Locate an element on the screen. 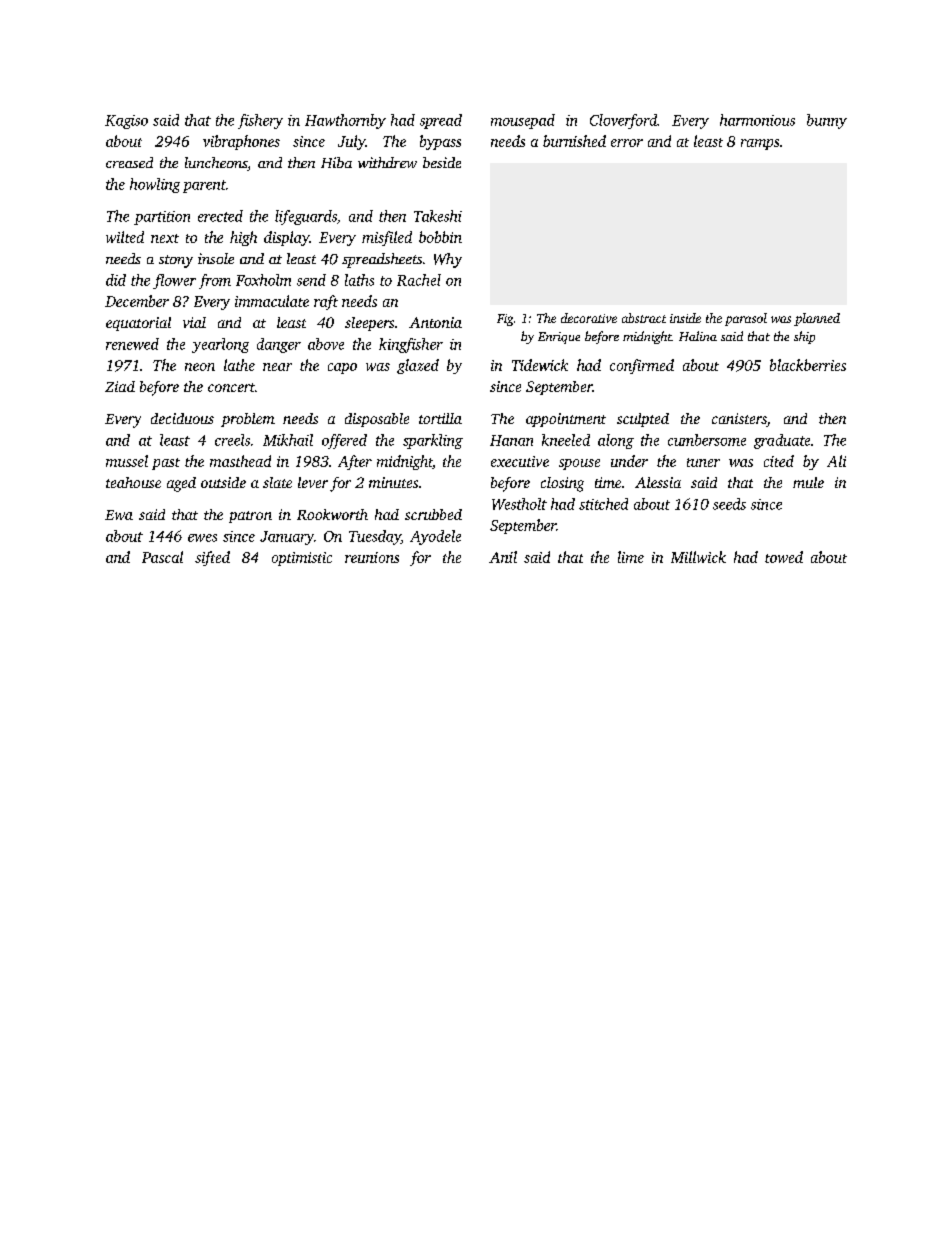 The width and height of the screenshot is (952, 1233). optimistic is located at coordinates (302, 559).
